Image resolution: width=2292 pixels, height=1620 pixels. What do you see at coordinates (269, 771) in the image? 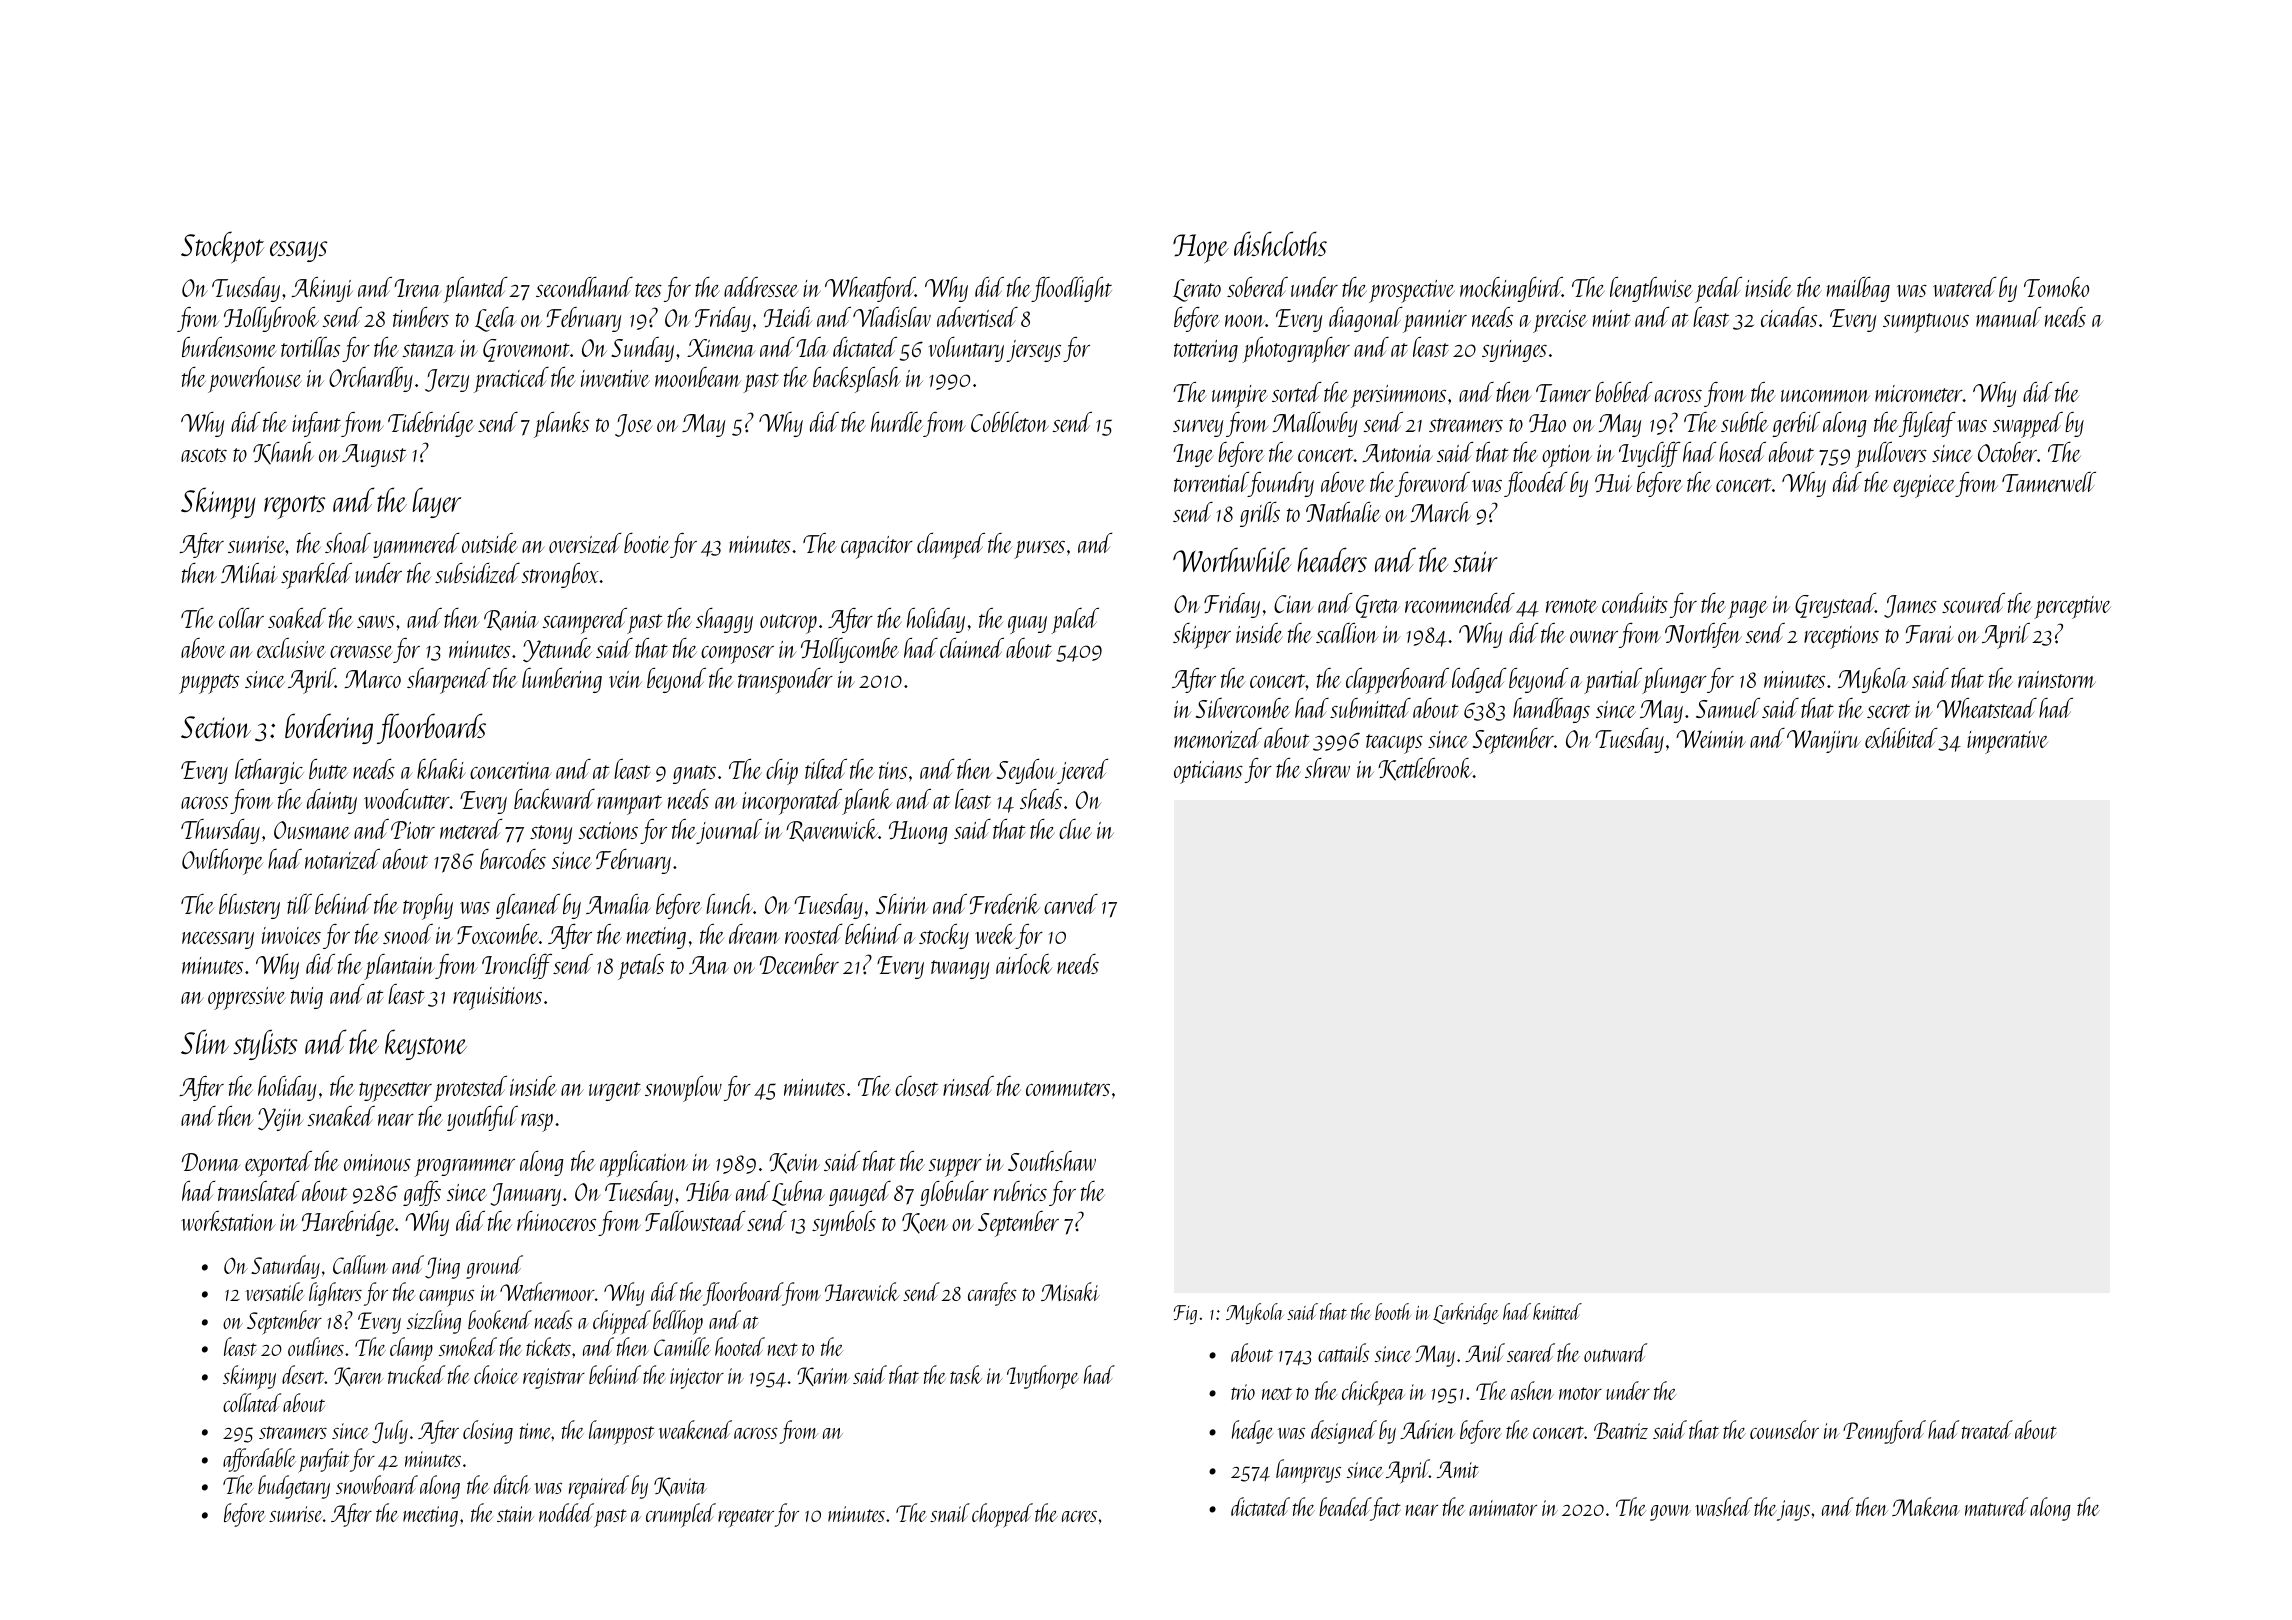
I see `lethargic` at bounding box center [269, 771].
